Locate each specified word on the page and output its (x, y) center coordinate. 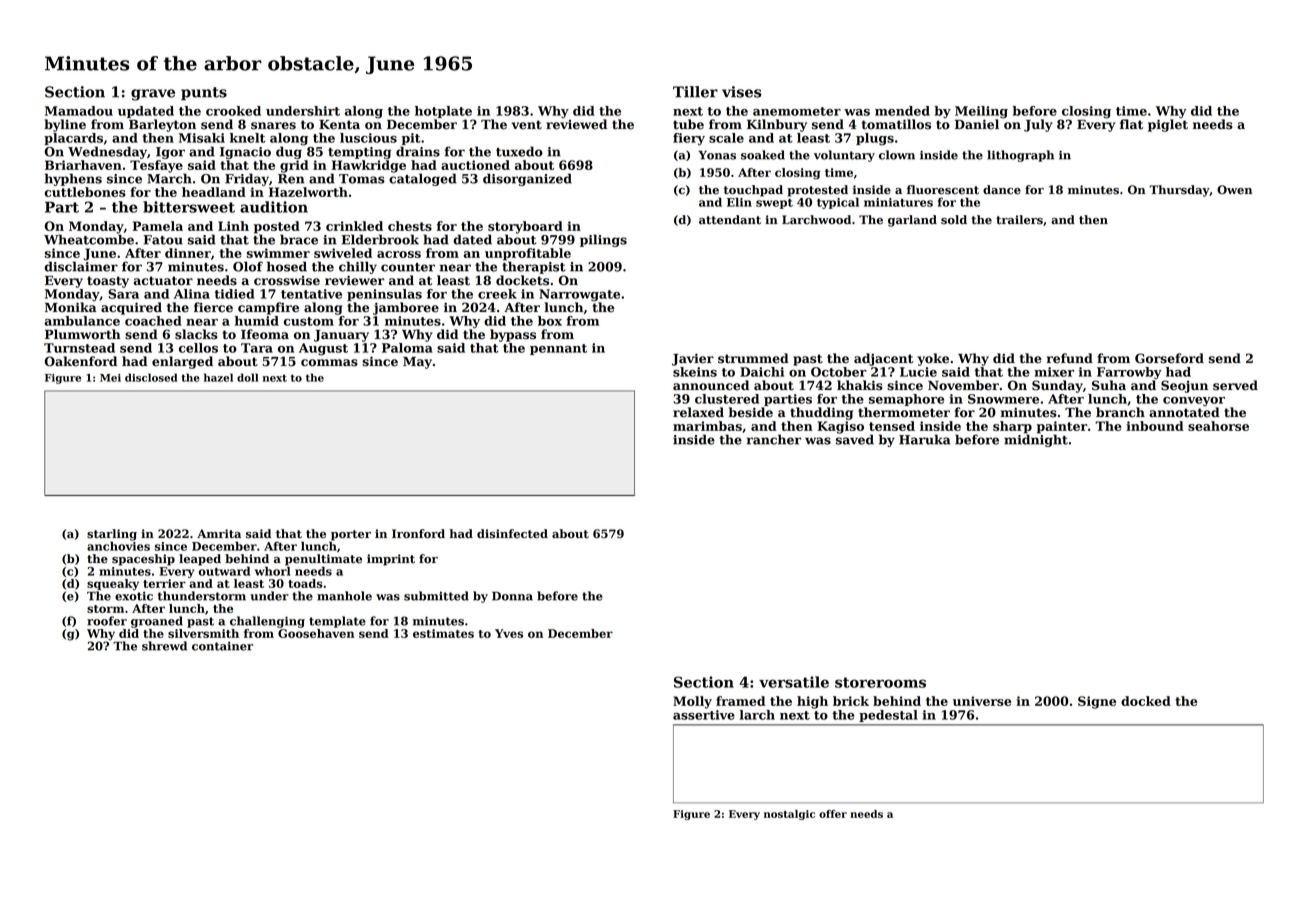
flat (1131, 124)
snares (273, 126)
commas (329, 363)
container (222, 646)
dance (1002, 190)
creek (497, 294)
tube (688, 124)
